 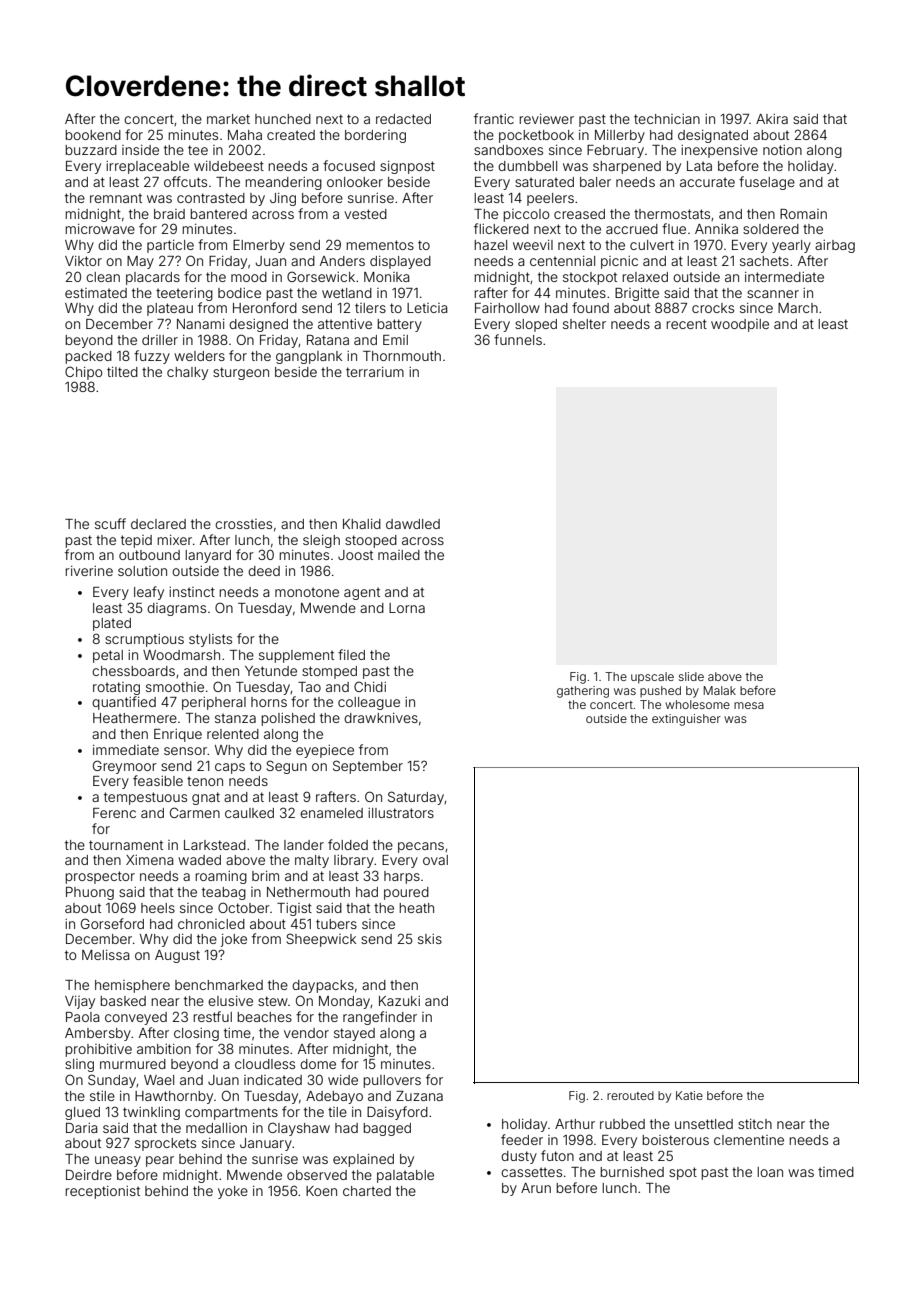 What do you see at coordinates (158, 908) in the screenshot?
I see `heels` at bounding box center [158, 908].
